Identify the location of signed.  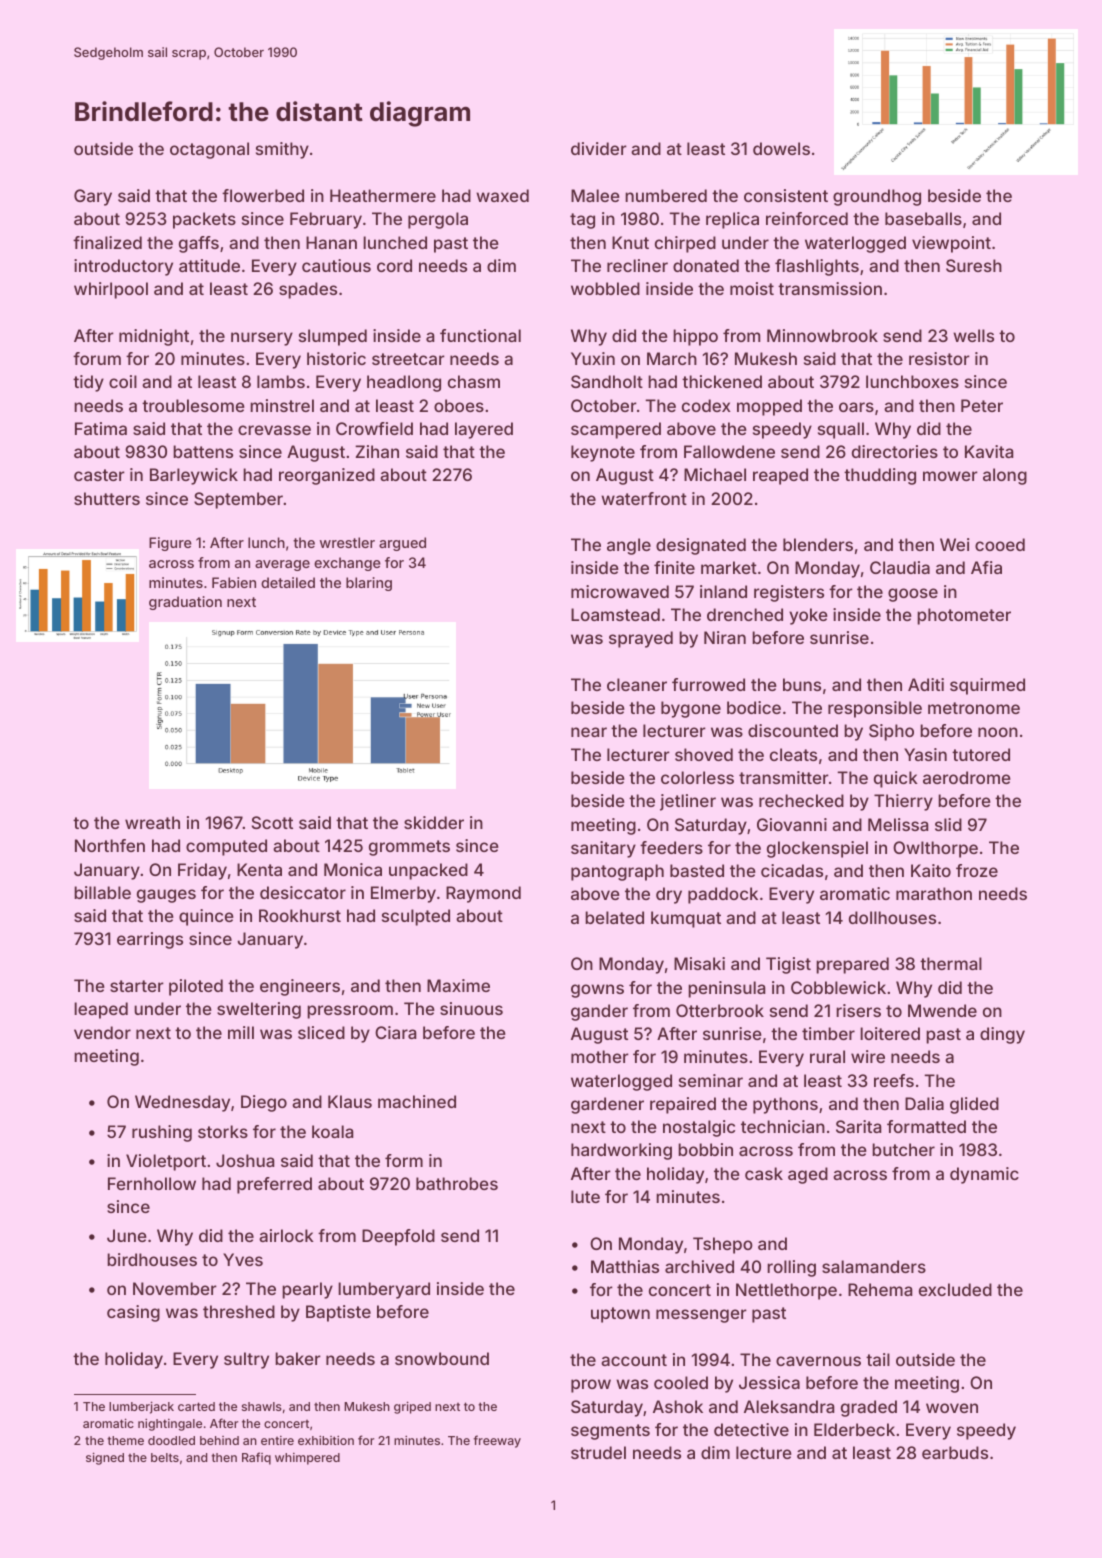
(105, 1458).
